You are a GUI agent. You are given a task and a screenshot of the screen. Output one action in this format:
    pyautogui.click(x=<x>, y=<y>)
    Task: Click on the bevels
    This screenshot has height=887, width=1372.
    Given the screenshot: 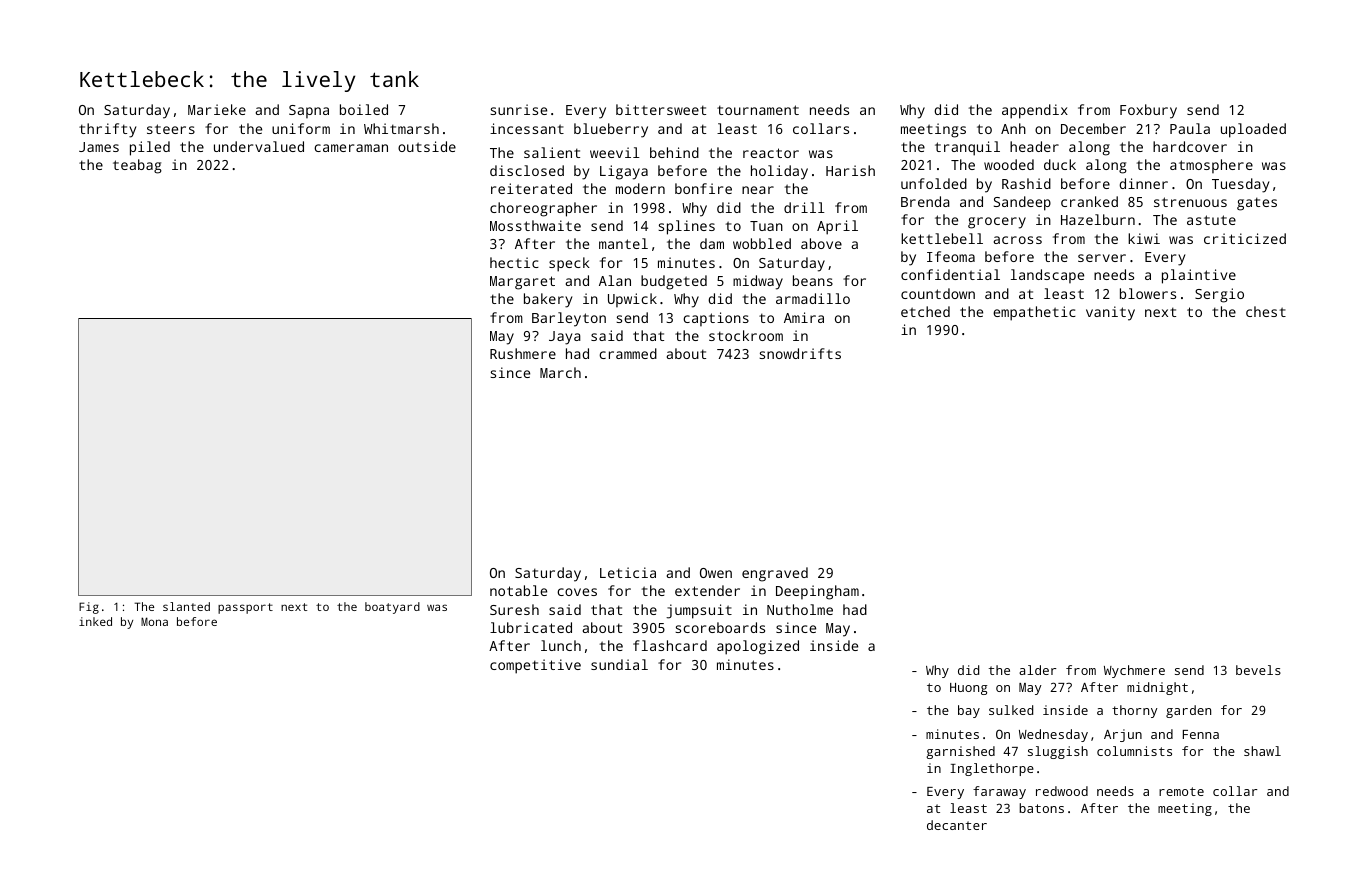 What is the action you would take?
    pyautogui.click(x=1258, y=670)
